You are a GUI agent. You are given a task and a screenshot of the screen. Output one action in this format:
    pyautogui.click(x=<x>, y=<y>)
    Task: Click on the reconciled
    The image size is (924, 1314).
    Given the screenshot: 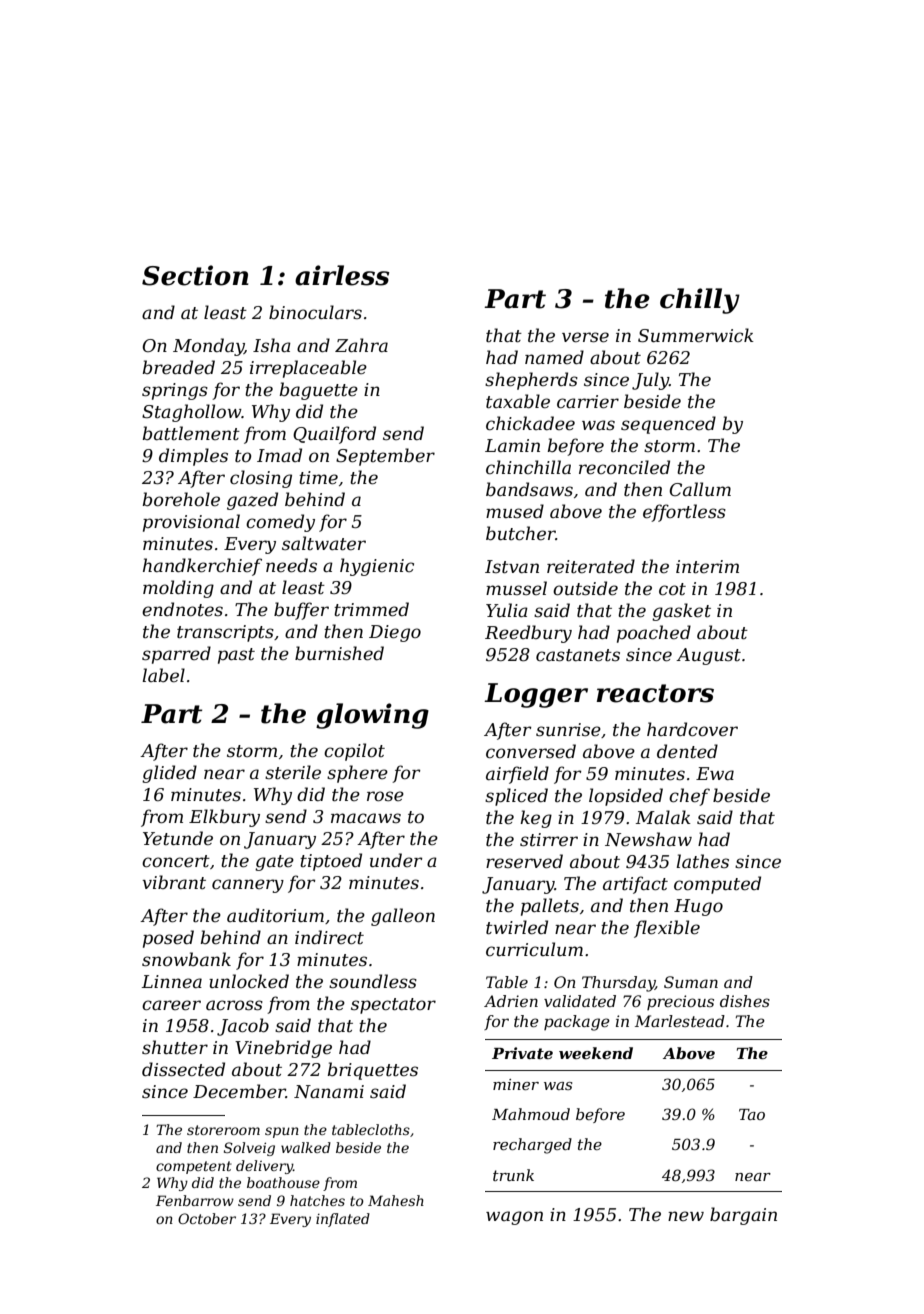 What is the action you would take?
    pyautogui.click(x=624, y=467)
